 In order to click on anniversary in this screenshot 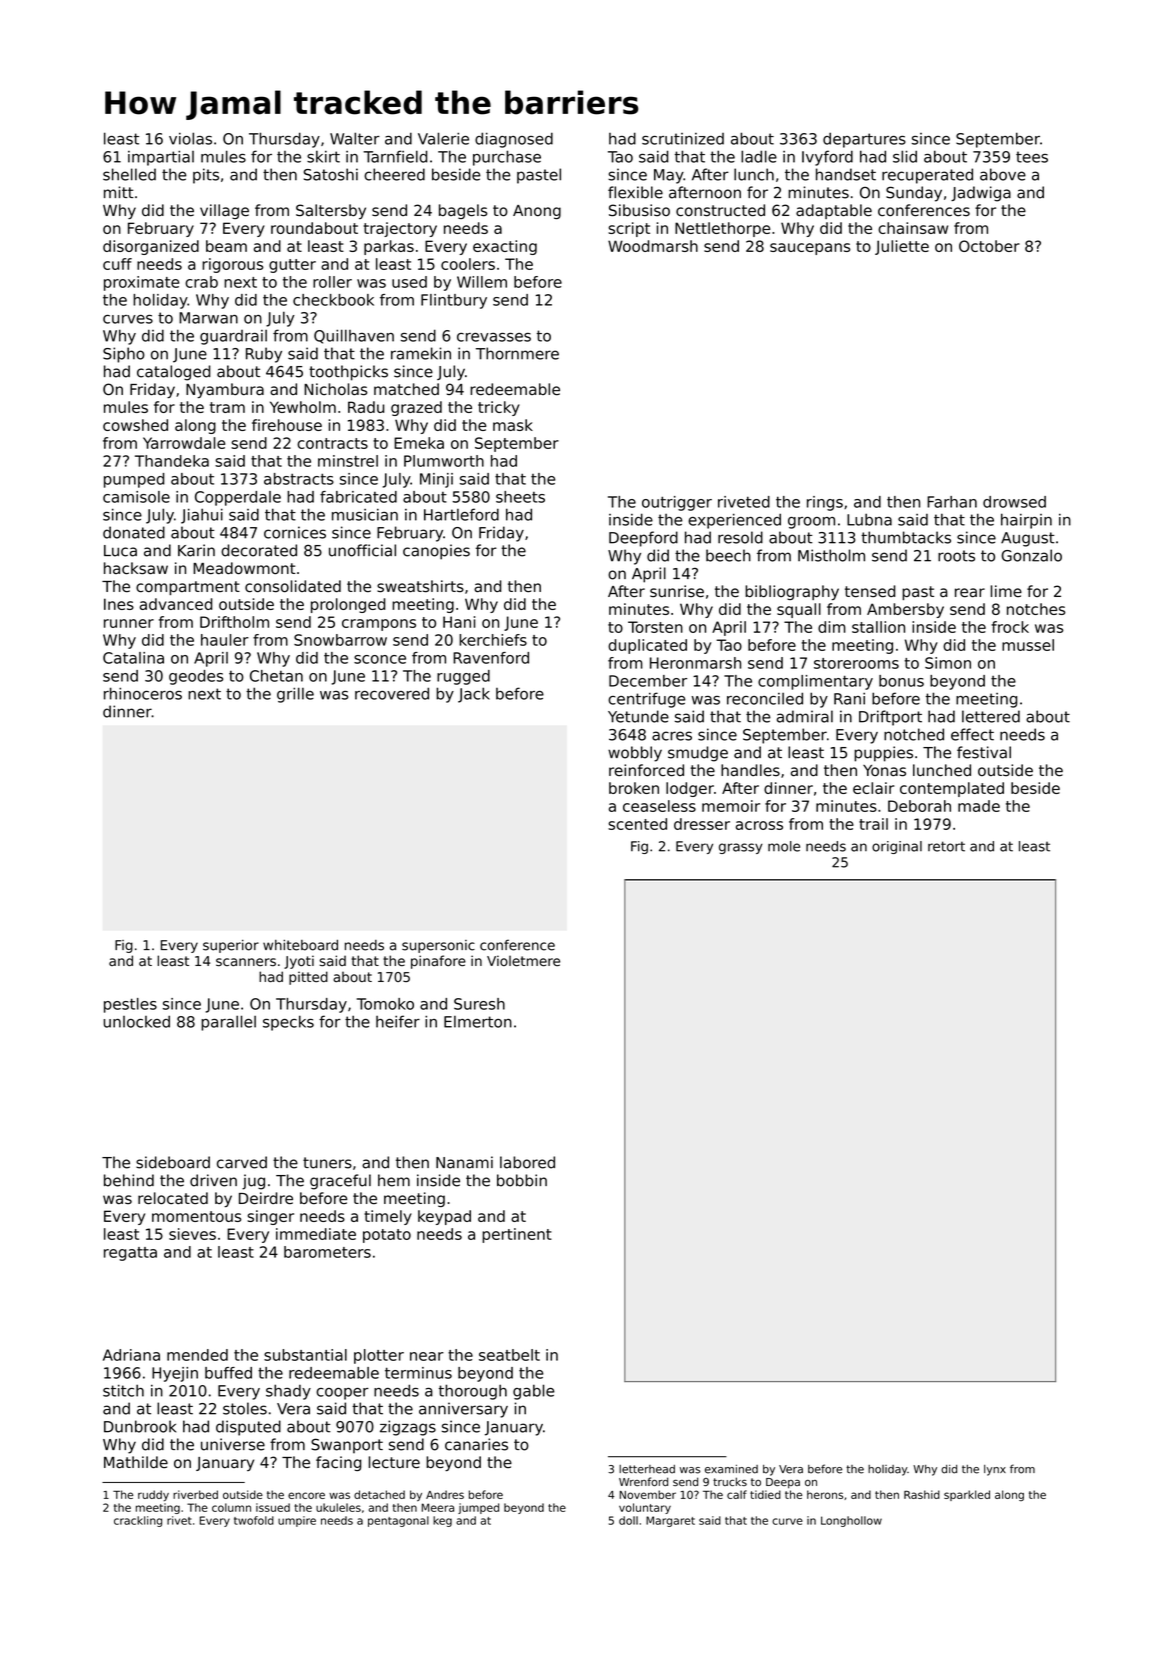, I will do `click(463, 1410)`.
